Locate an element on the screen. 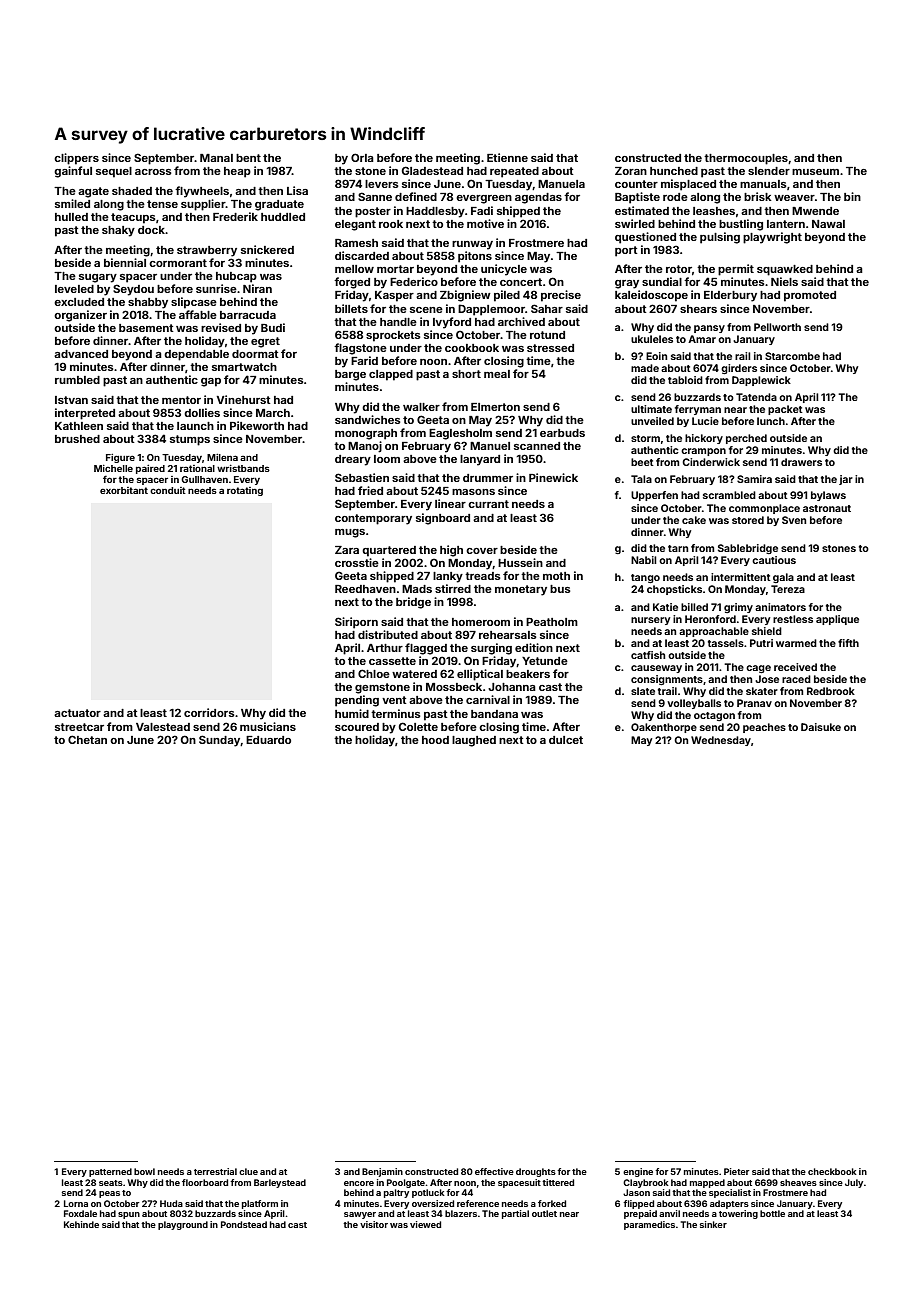  Ramesh is located at coordinates (356, 243).
